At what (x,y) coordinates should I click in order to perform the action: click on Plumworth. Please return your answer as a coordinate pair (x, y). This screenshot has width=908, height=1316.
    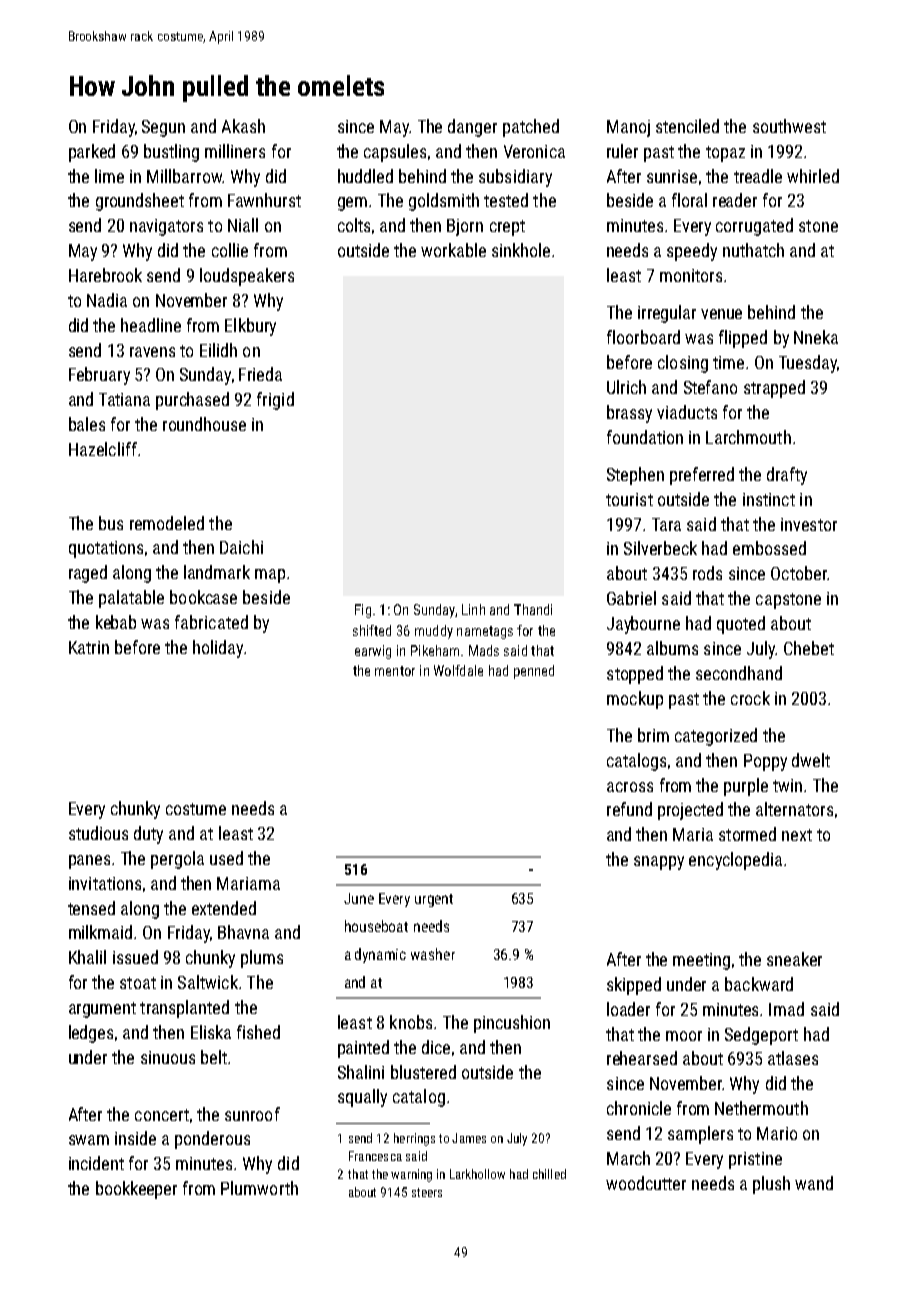
    Looking at the image, I should click on (259, 1188).
